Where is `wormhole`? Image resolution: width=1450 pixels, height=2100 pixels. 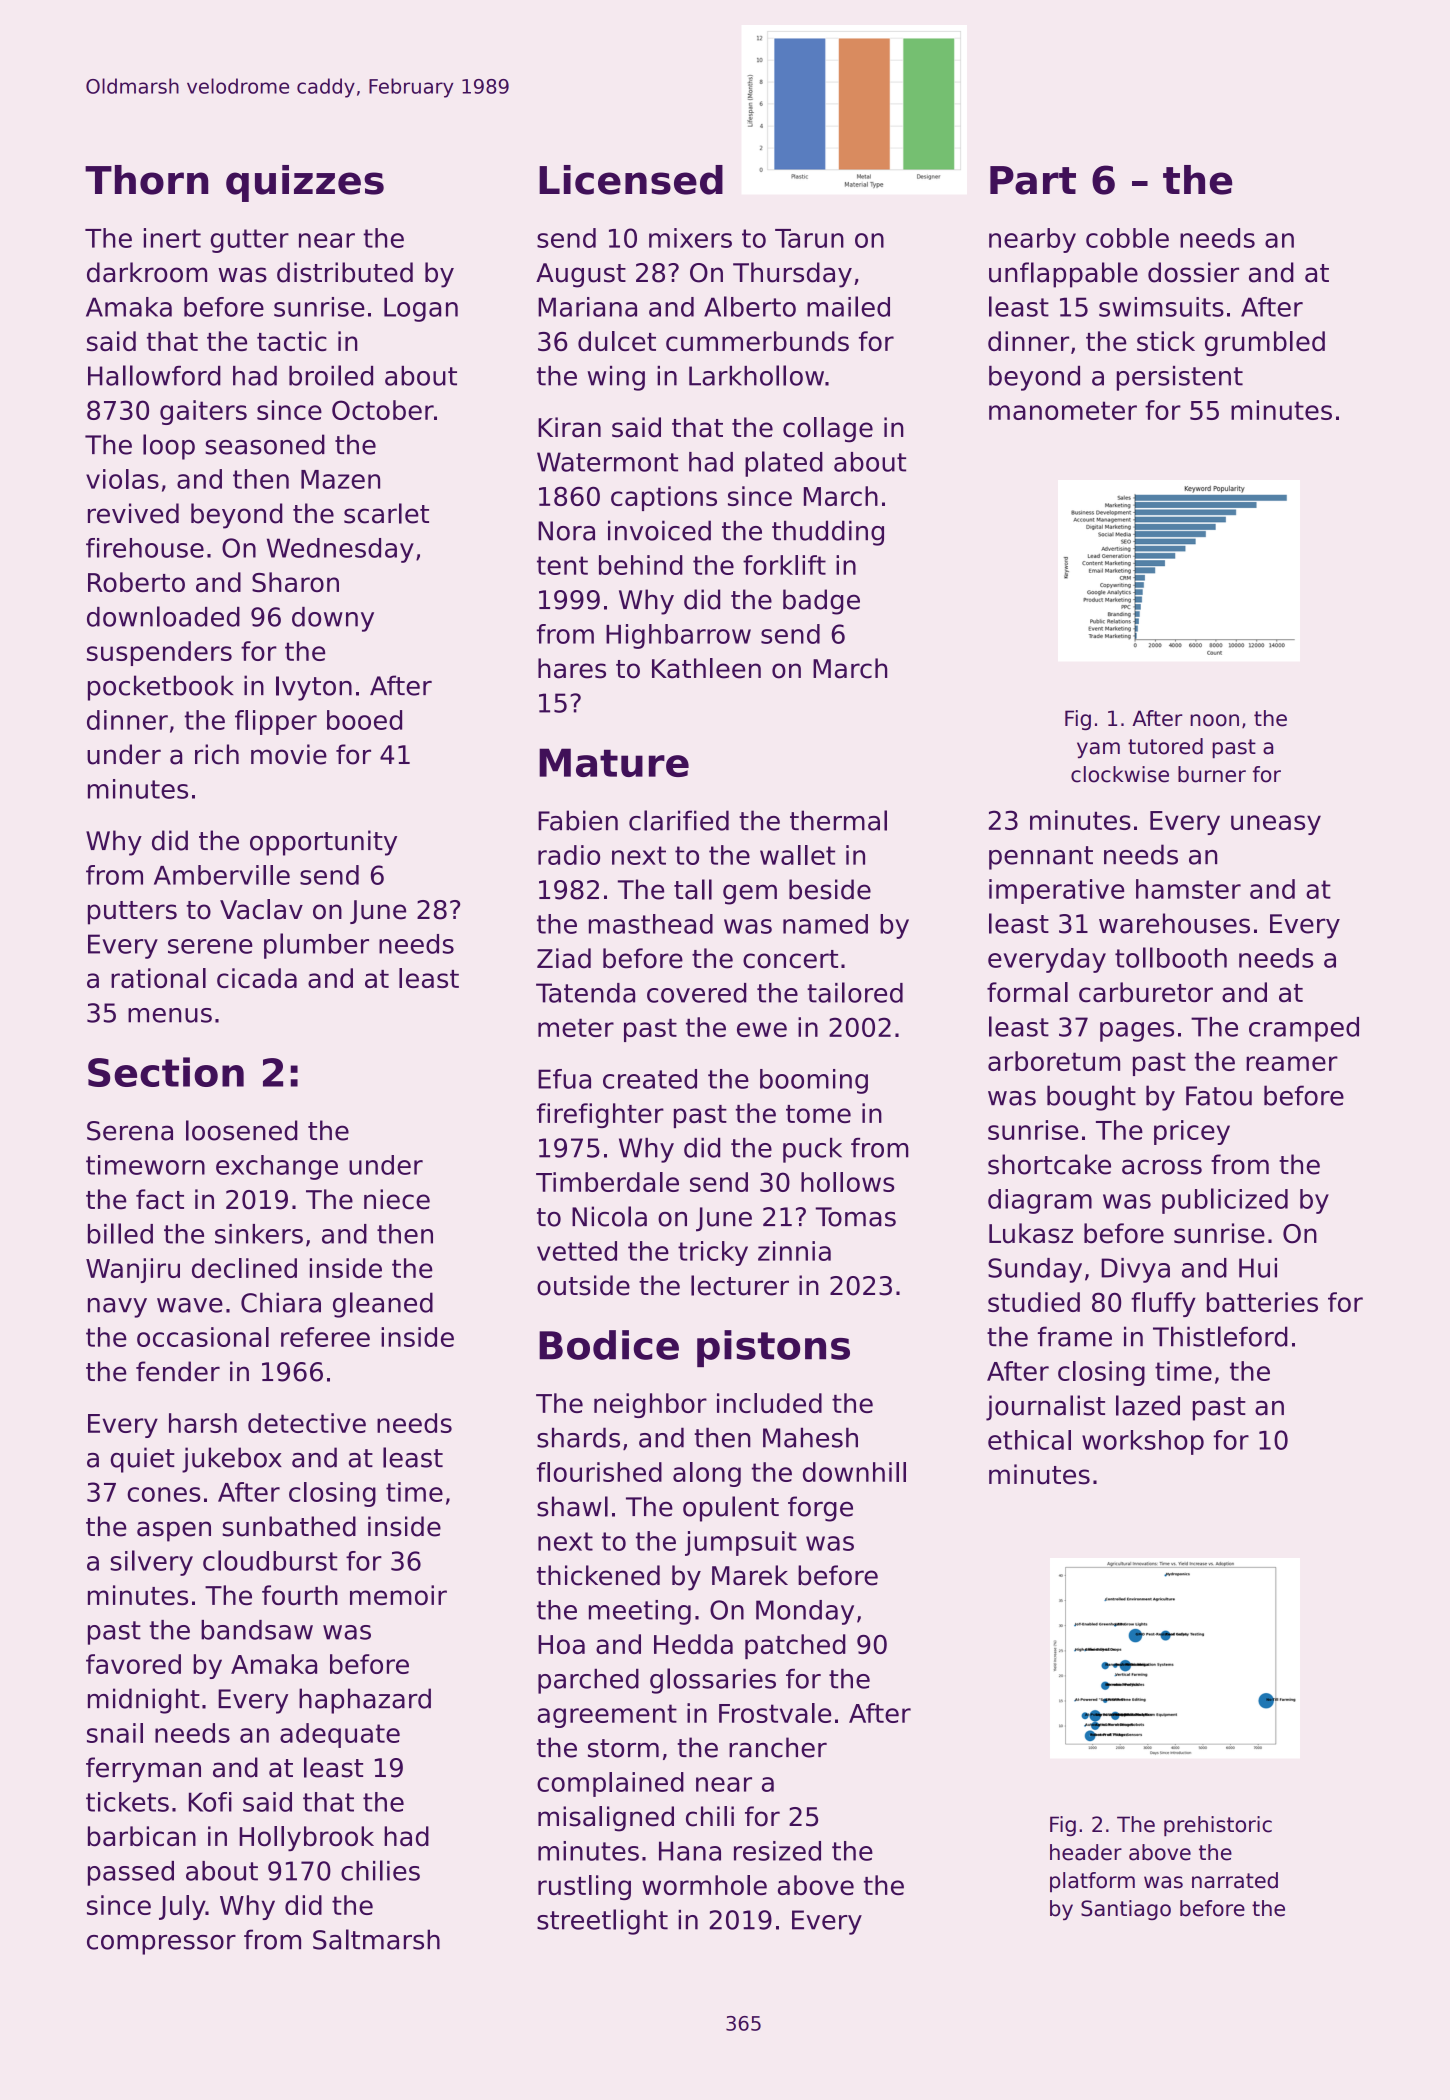
wormhole is located at coordinates (704, 1885).
